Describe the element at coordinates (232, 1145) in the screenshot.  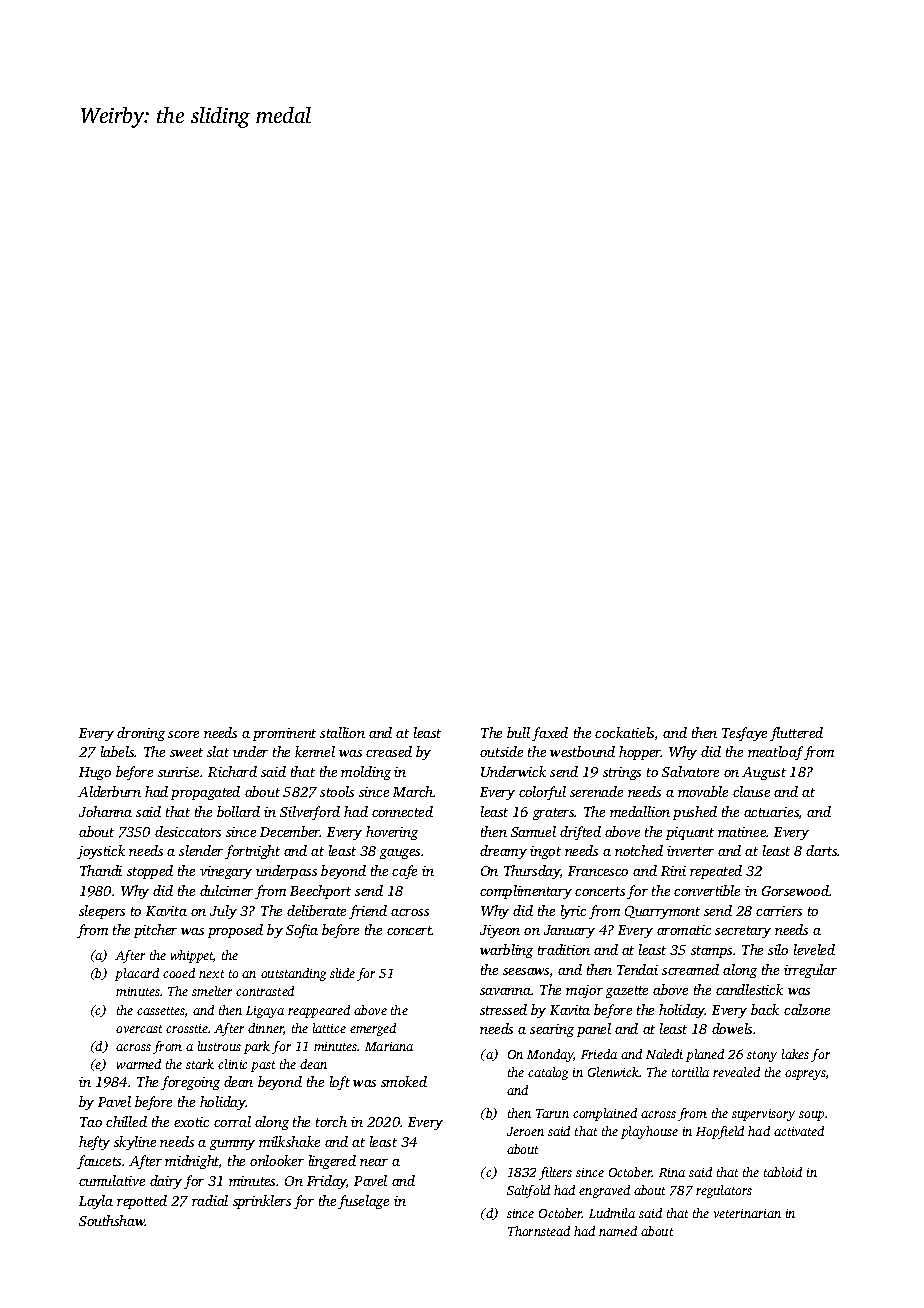
I see `gummy` at that location.
